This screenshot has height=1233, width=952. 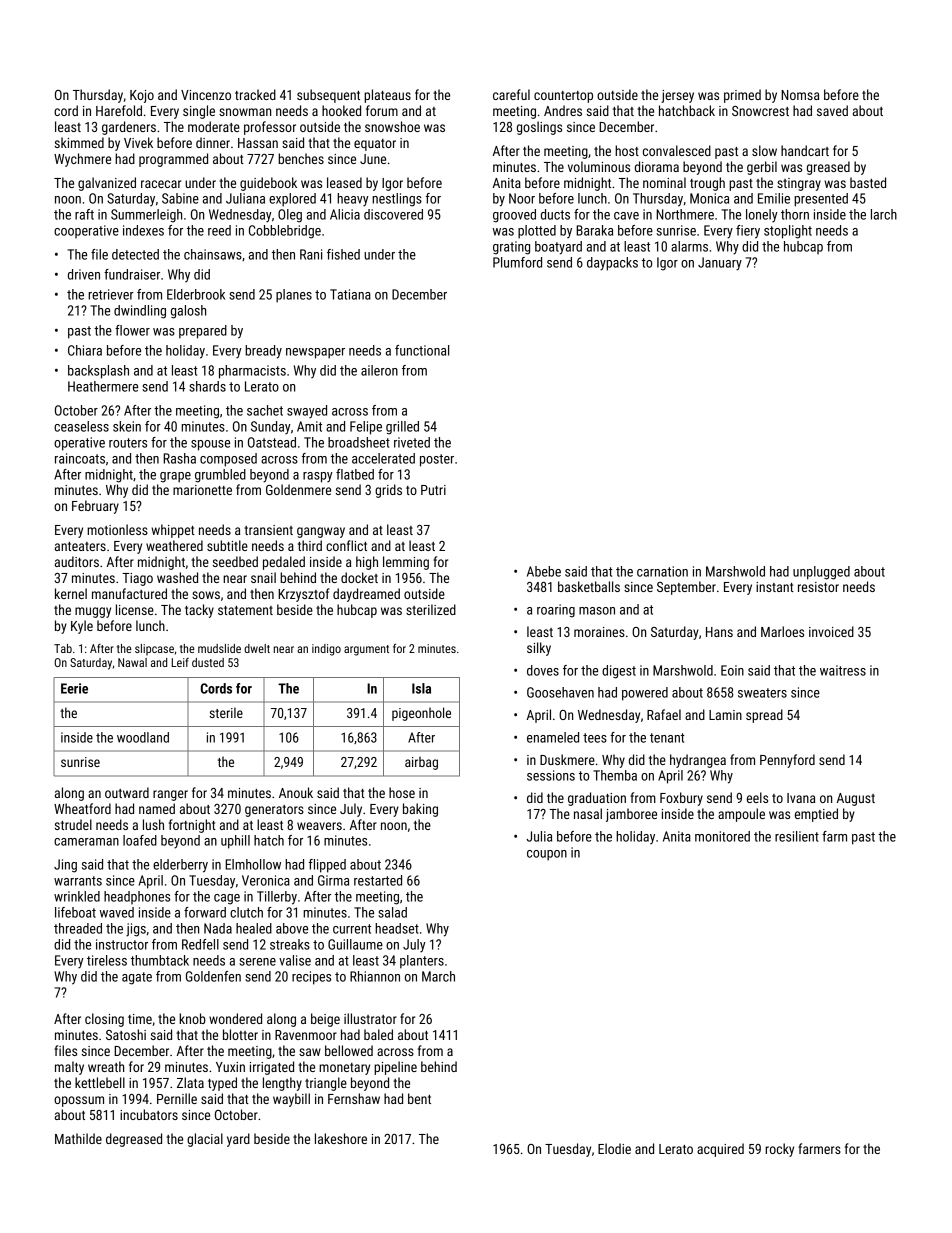 I want to click on sachet, so click(x=265, y=410).
